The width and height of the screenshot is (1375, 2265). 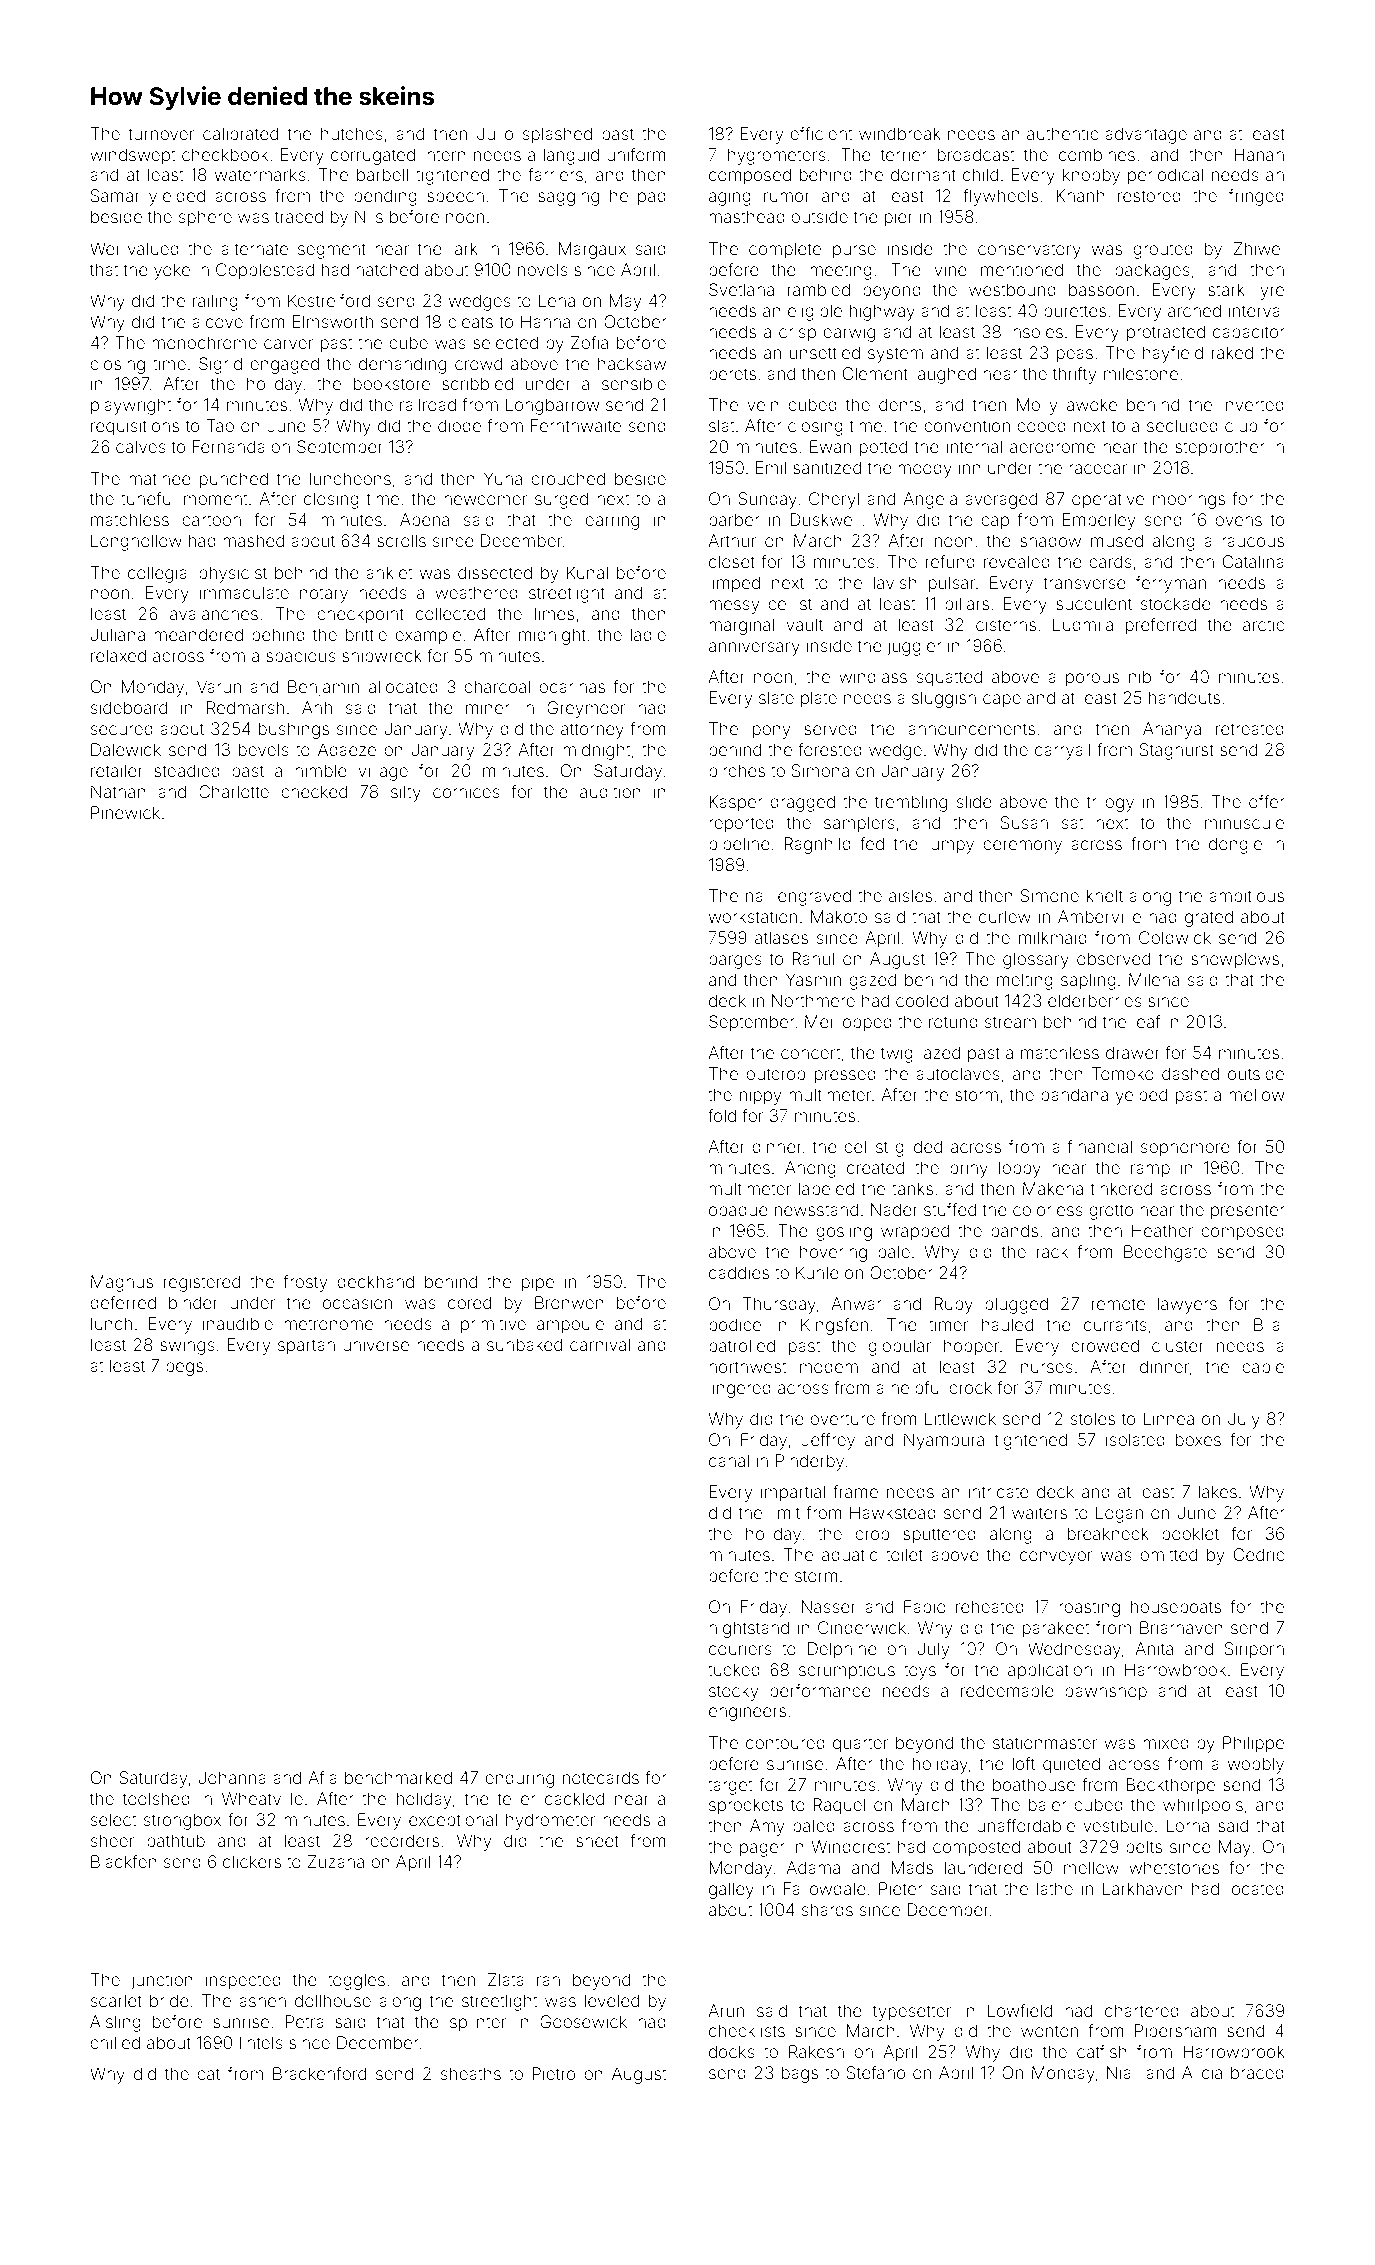 I want to click on registered, so click(x=202, y=1283).
